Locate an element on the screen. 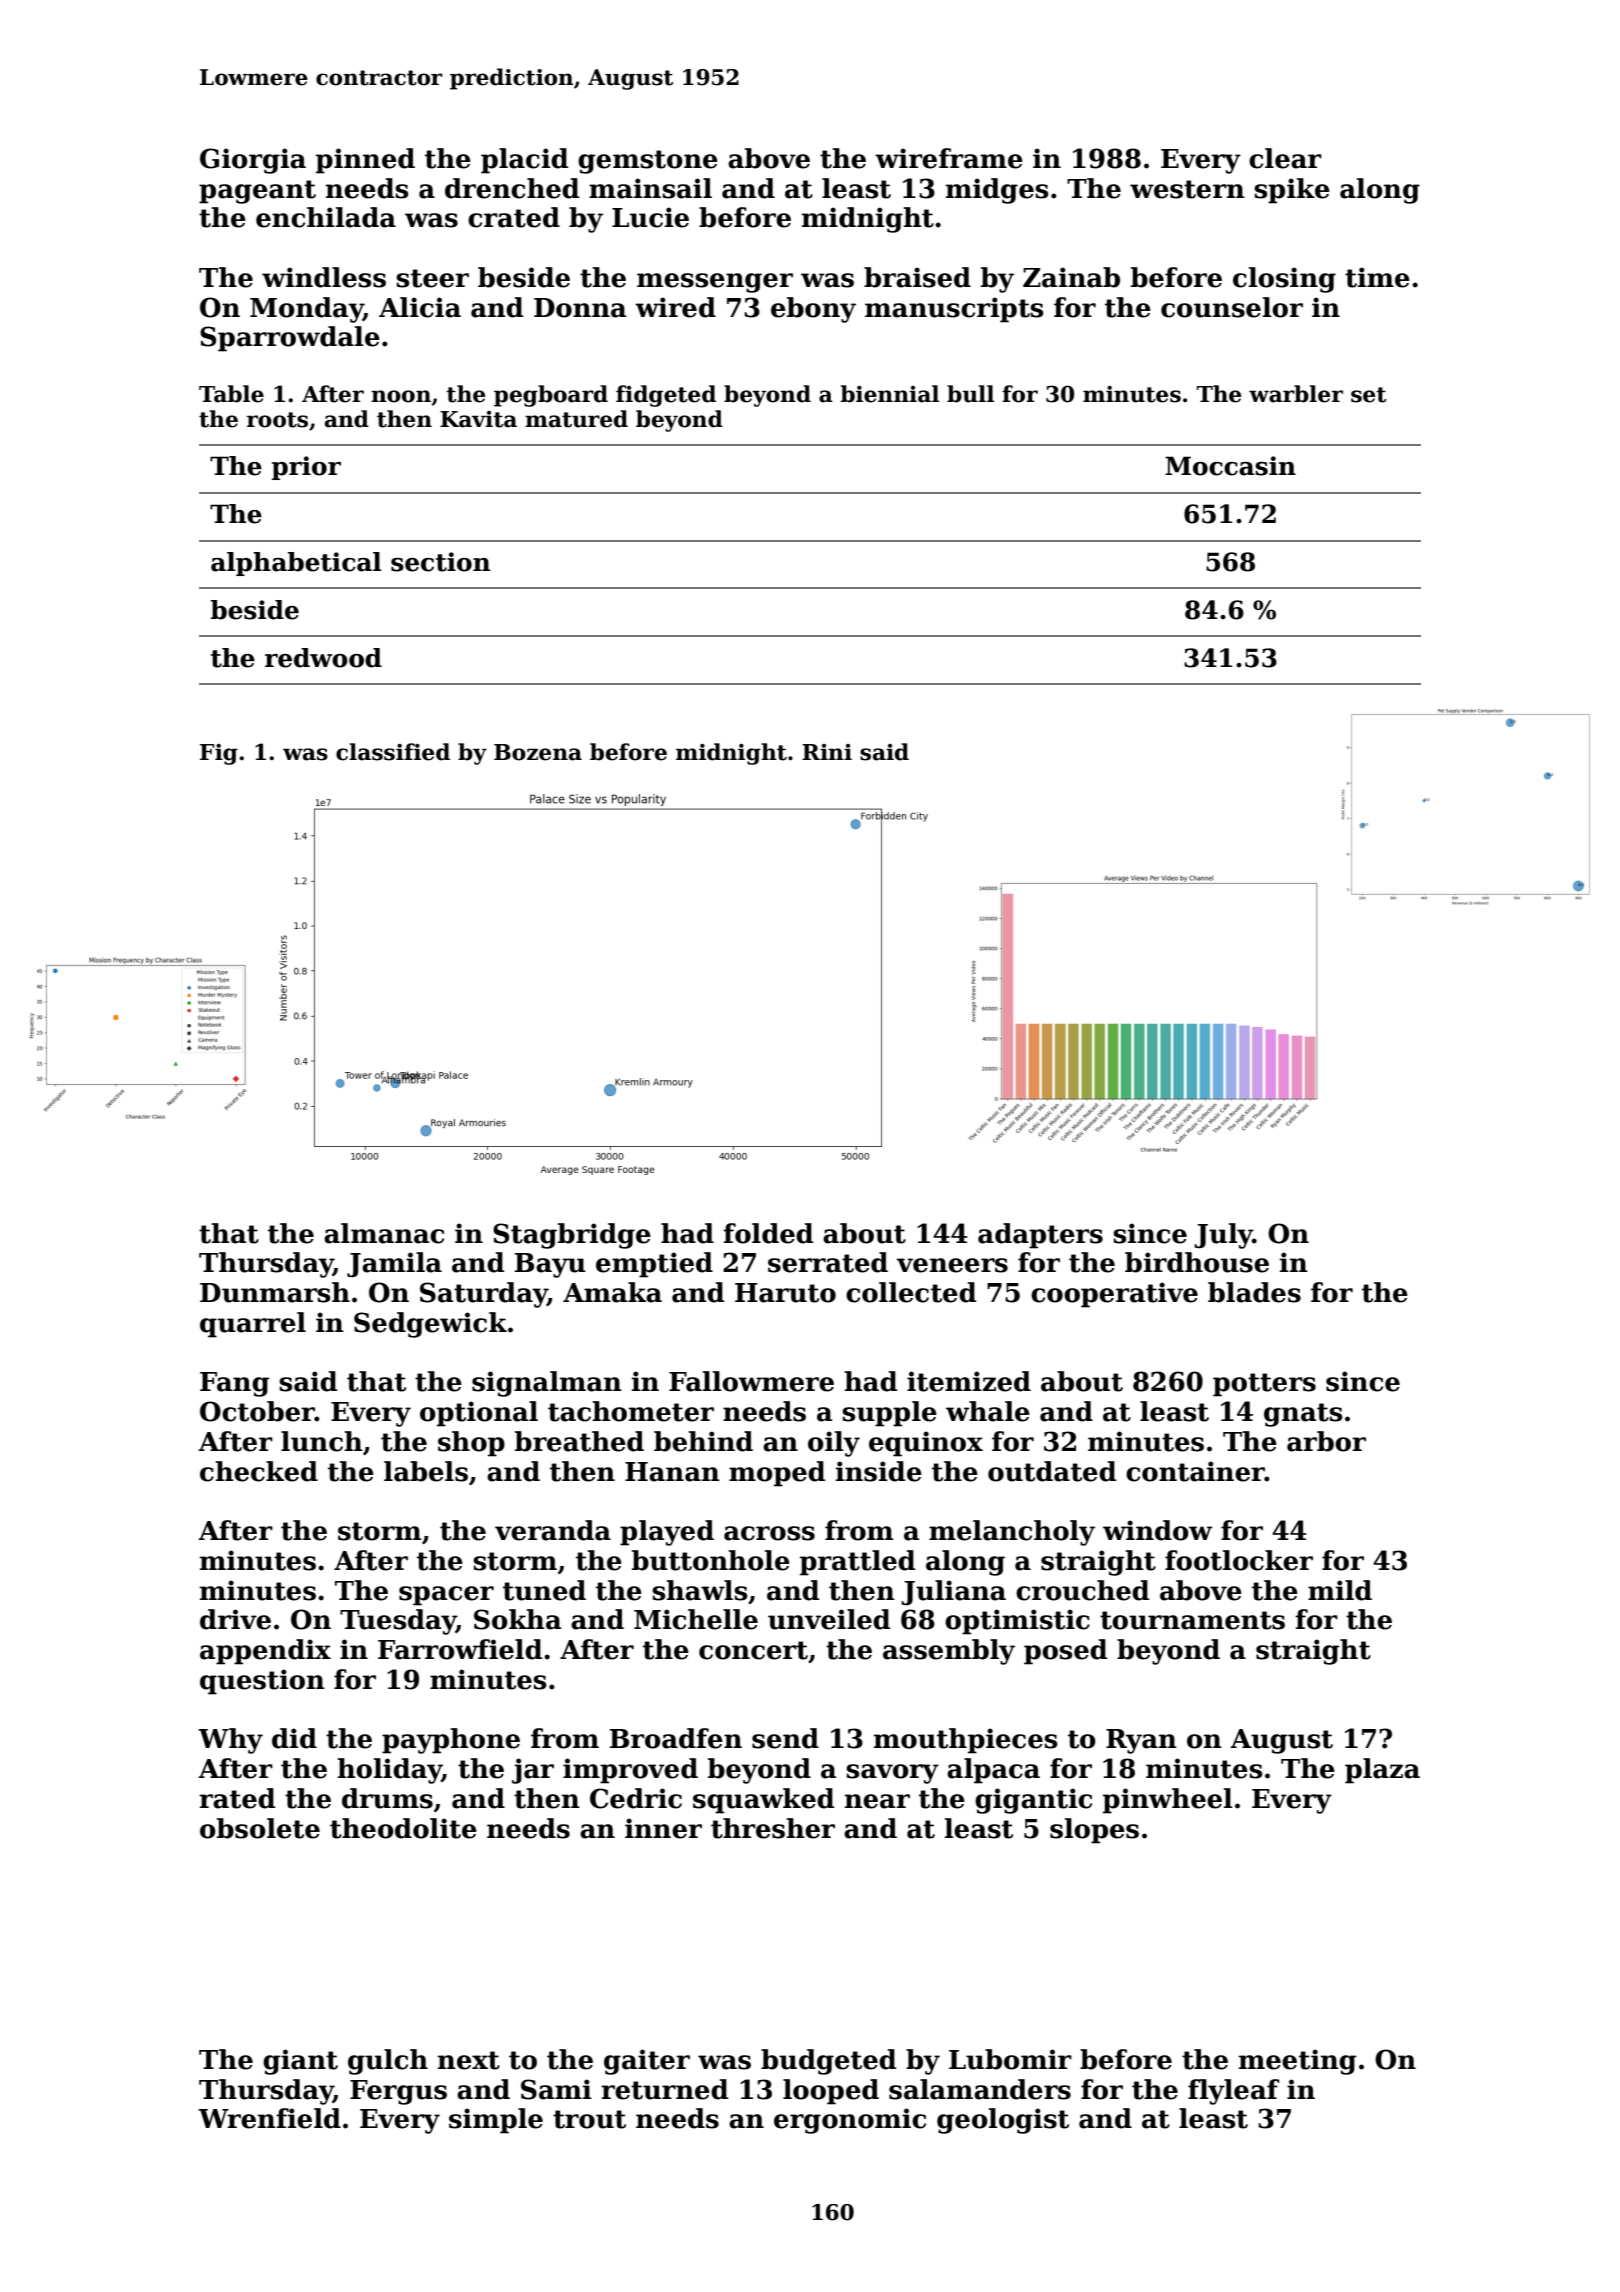 The image size is (1620, 2292). Moccasin is located at coordinates (1230, 466).
